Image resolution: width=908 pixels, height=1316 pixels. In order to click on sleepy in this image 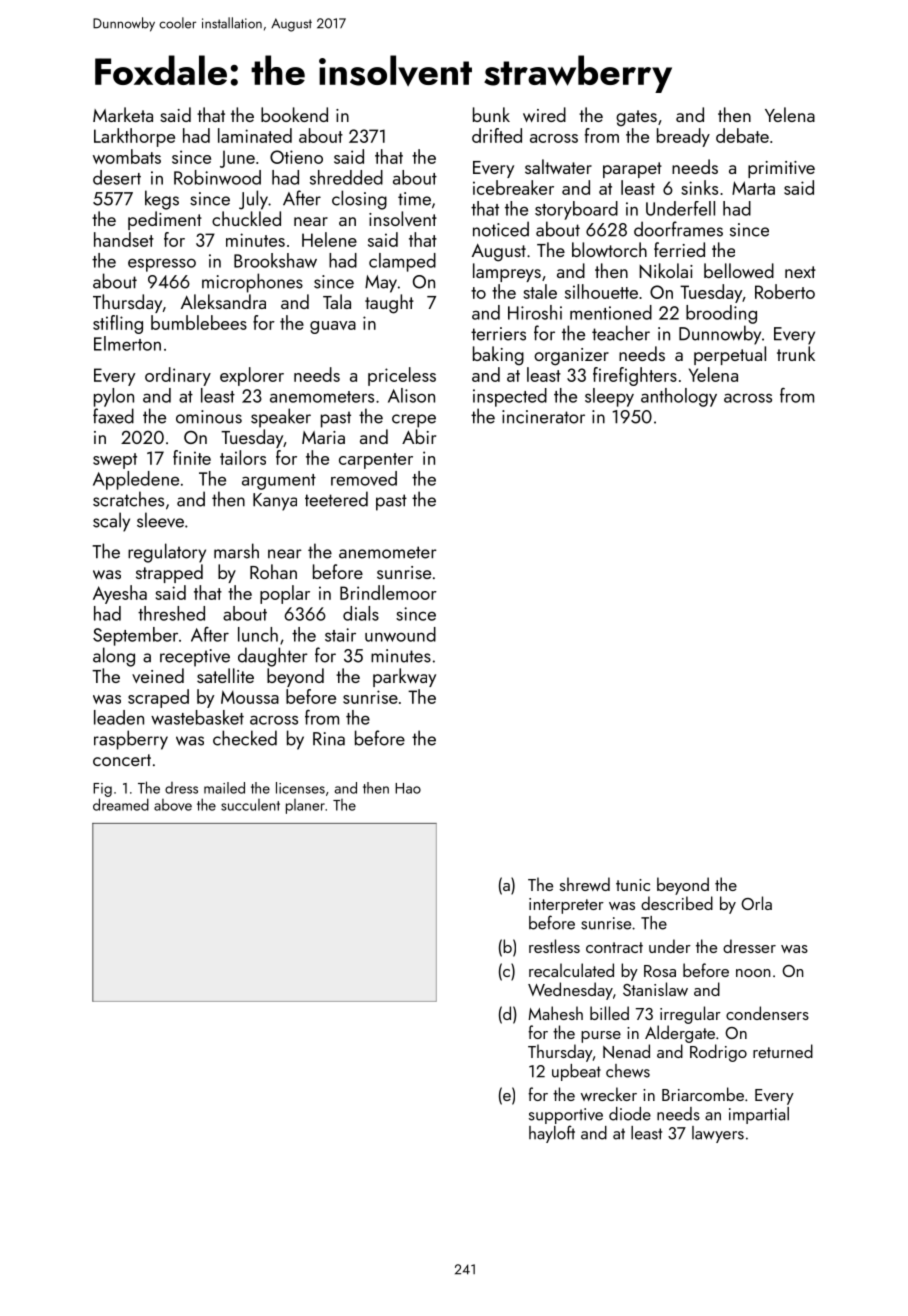, I will do `click(609, 397)`.
